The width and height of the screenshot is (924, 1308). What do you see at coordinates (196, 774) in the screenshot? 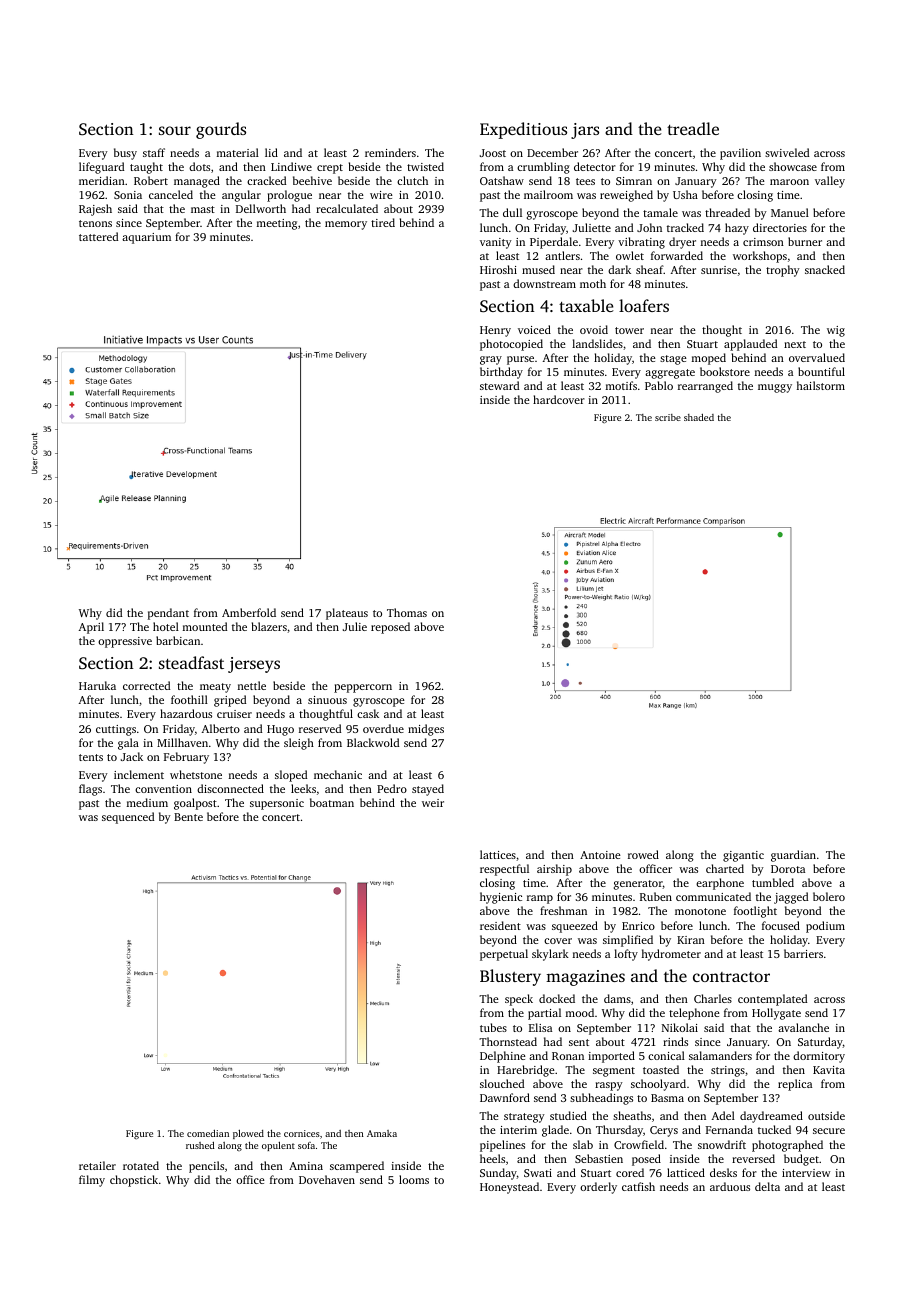
I see `whetstone` at bounding box center [196, 774].
